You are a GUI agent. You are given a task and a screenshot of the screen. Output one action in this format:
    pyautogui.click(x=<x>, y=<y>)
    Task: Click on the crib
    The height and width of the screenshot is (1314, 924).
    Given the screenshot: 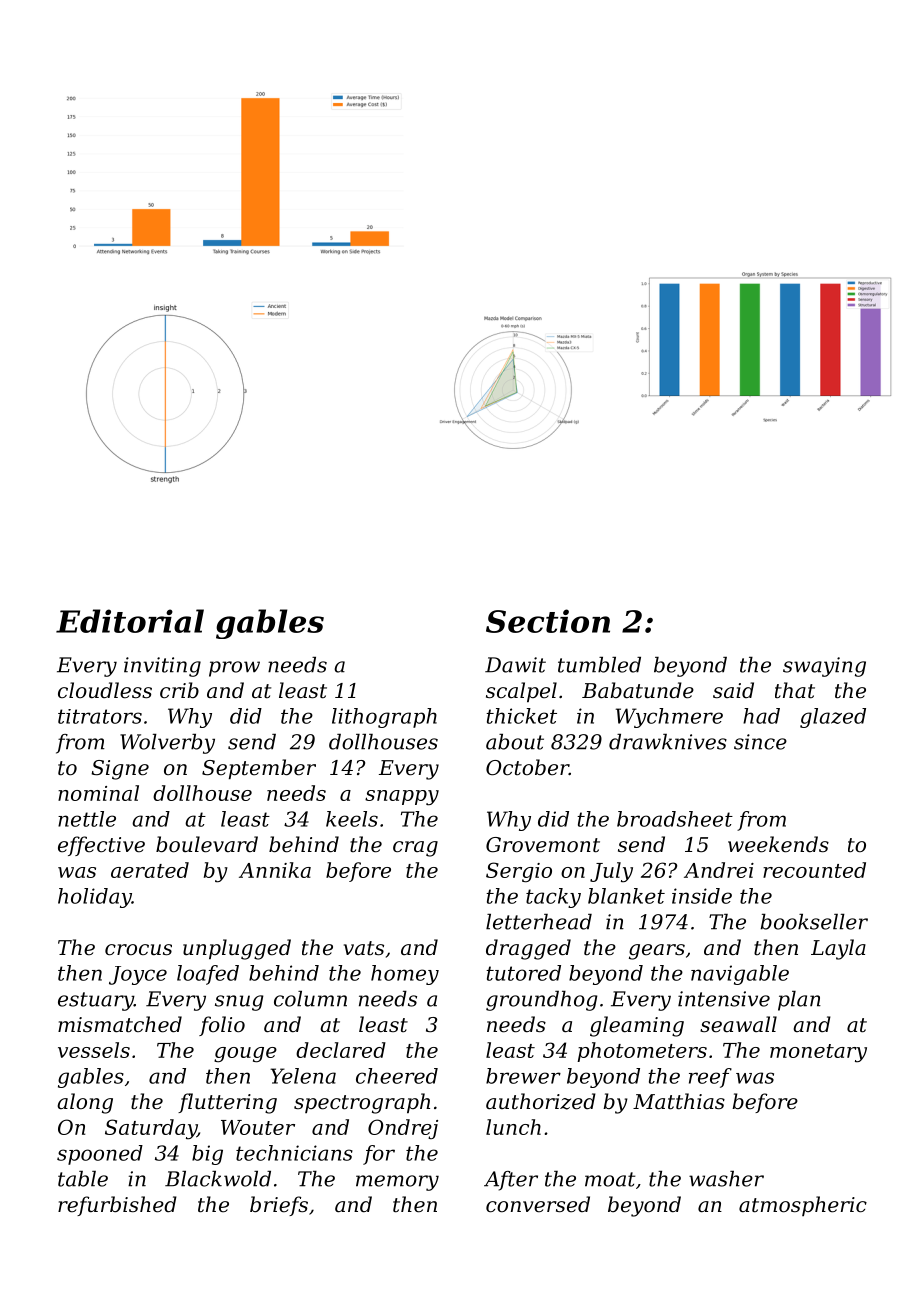 What is the action you would take?
    pyautogui.click(x=179, y=690)
